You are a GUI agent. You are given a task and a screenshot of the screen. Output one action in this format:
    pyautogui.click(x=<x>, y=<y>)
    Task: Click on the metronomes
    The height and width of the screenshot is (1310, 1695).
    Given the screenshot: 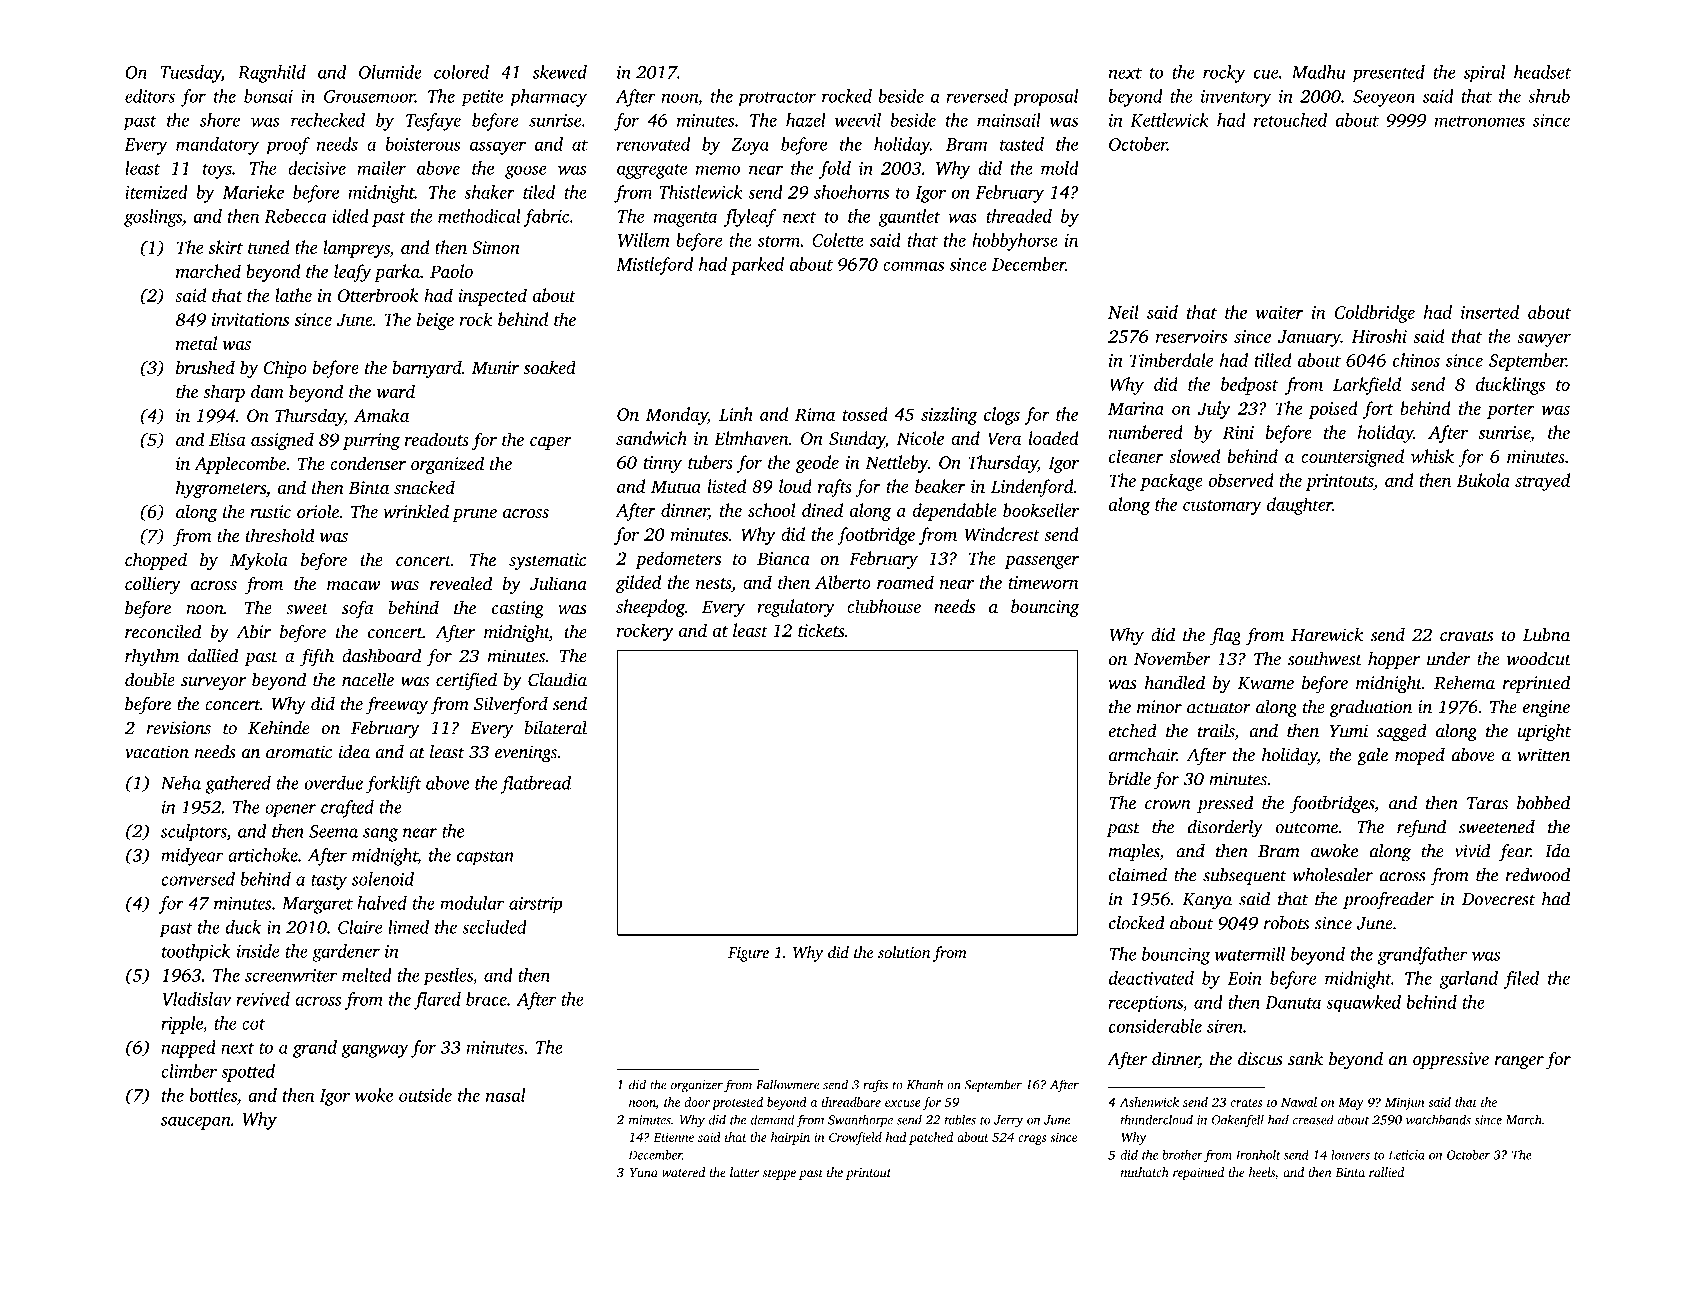 What is the action you would take?
    pyautogui.click(x=1480, y=121)
